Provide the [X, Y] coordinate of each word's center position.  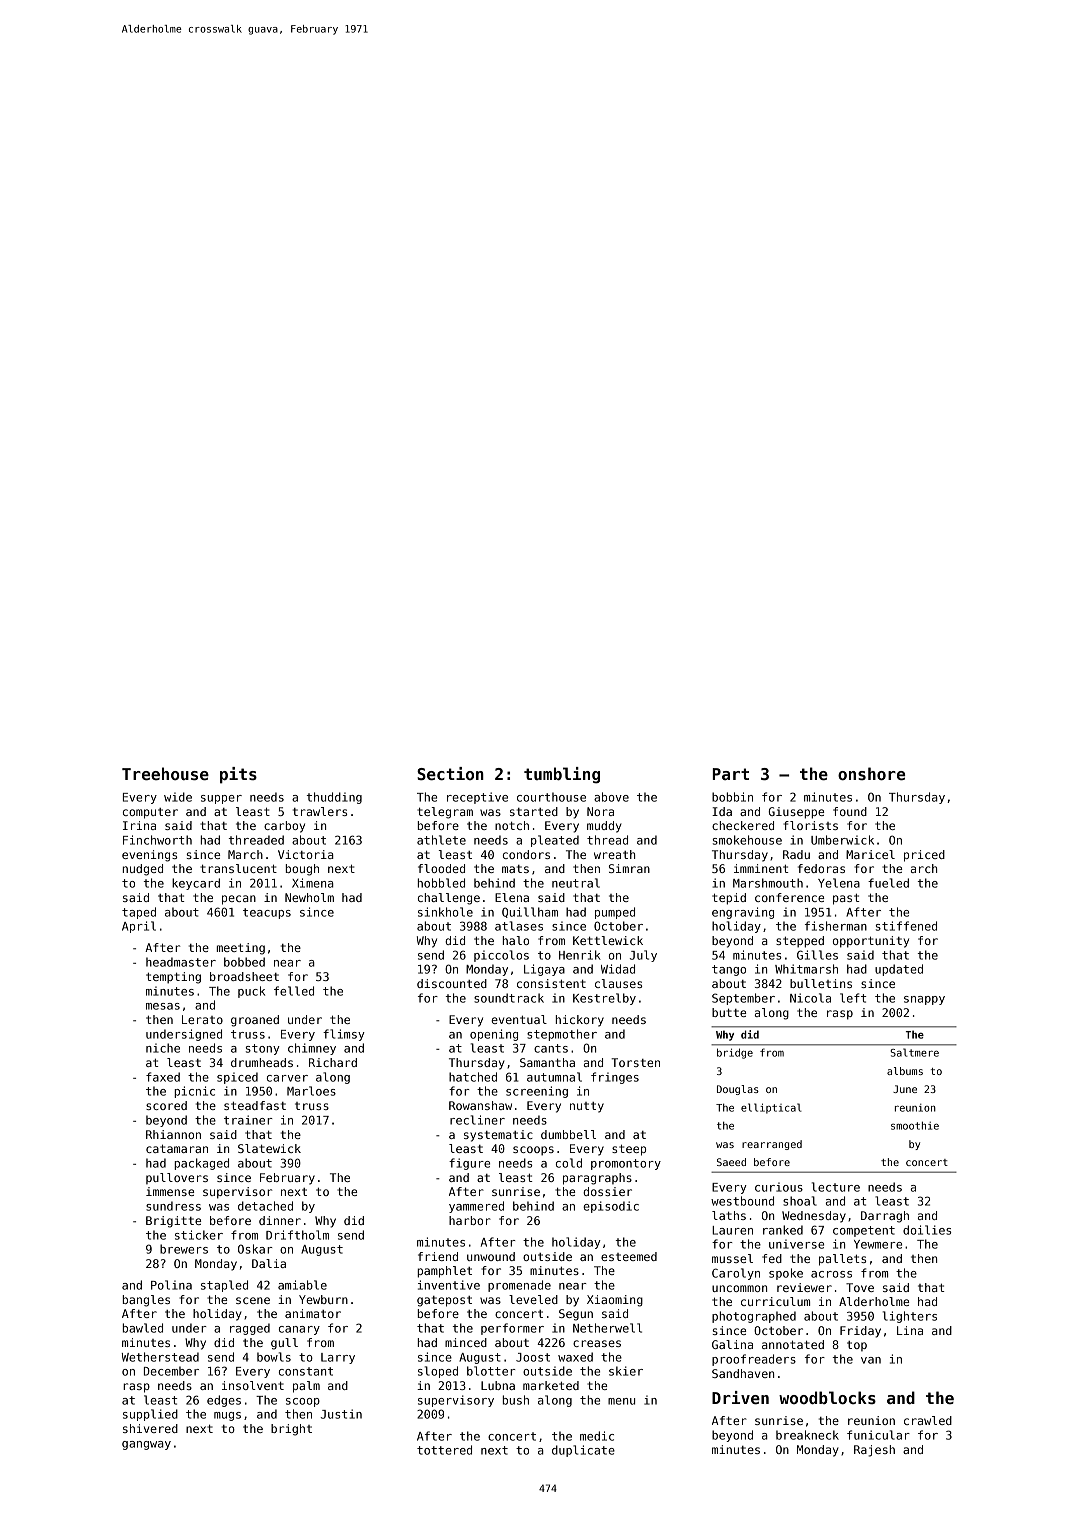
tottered [444, 1450]
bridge [735, 1053]
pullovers [177, 1178]
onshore [871, 774]
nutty [587, 1107]
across [831, 1274]
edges [224, 1401]
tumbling [562, 775]
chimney [312, 1049]
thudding [334, 798]
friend [438, 1256]
